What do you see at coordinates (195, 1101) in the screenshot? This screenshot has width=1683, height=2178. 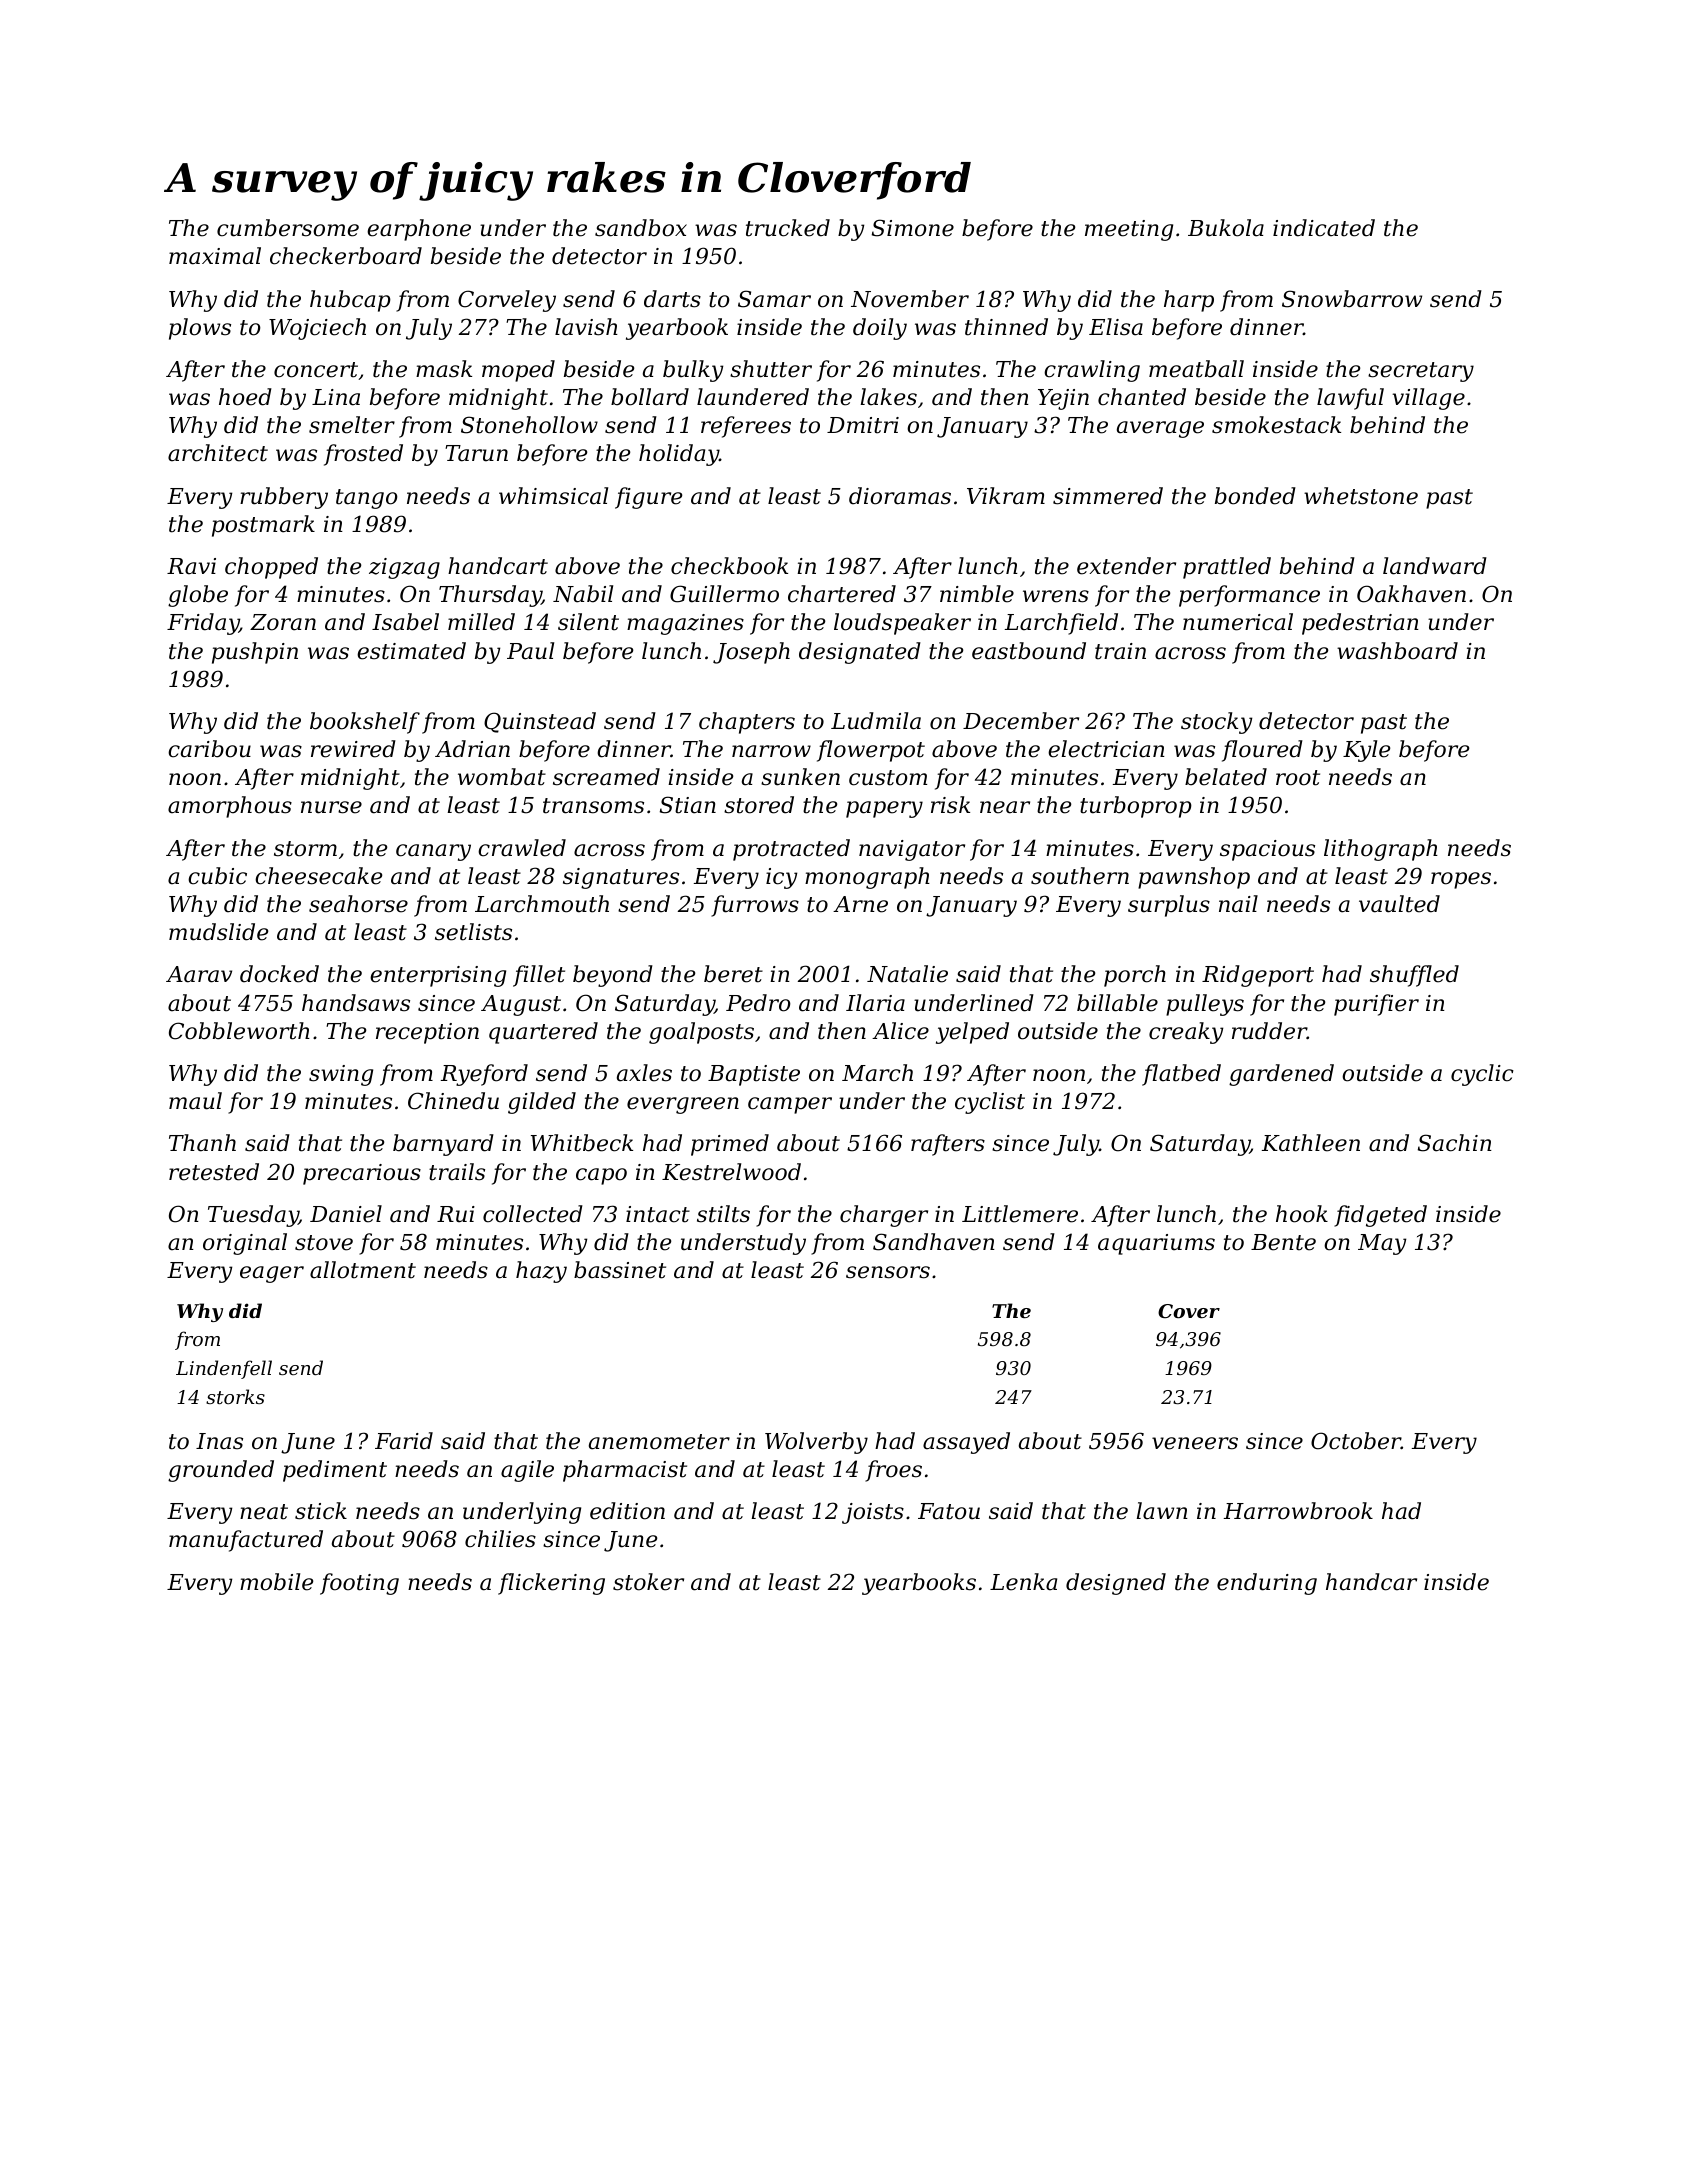 I see `maul` at bounding box center [195, 1101].
